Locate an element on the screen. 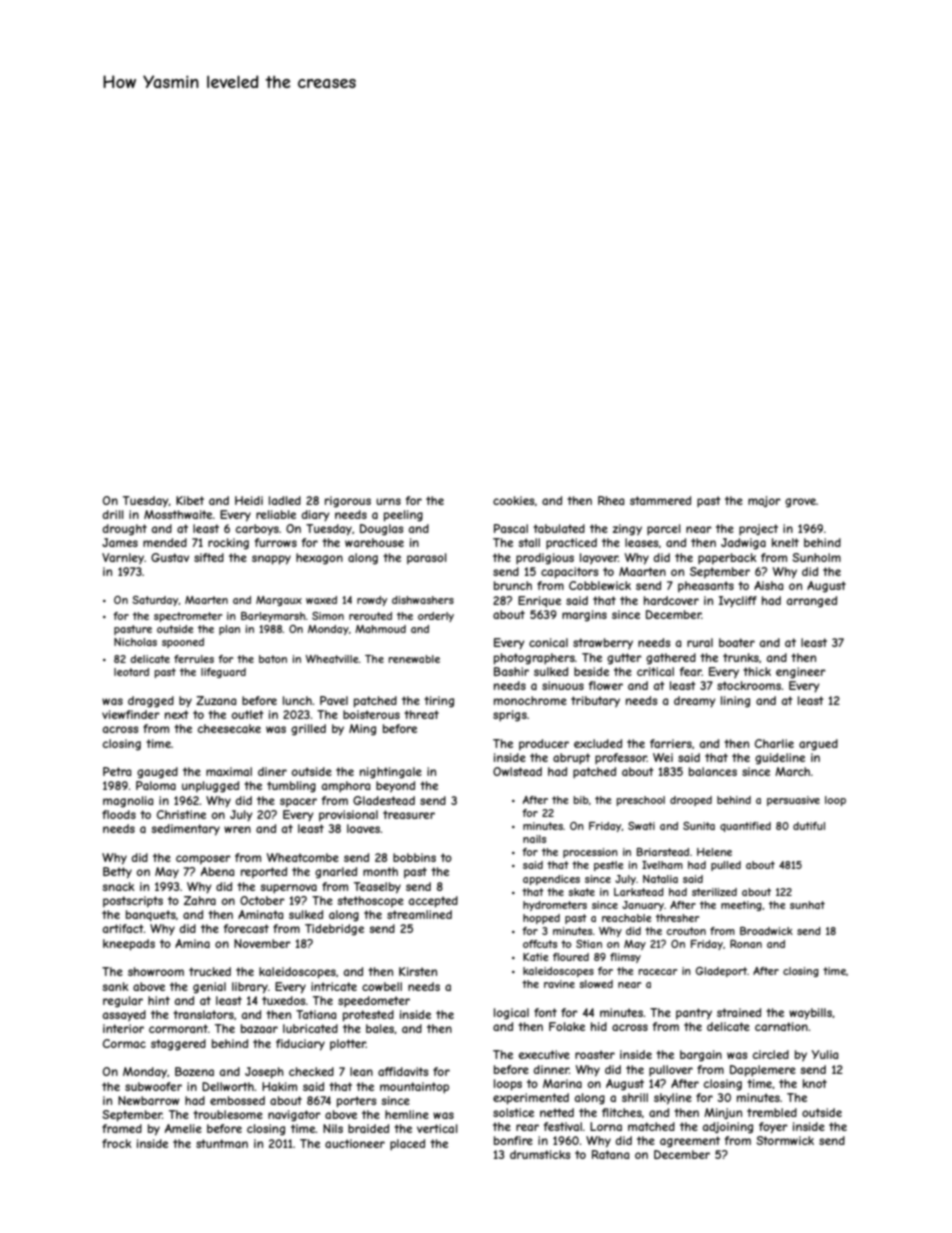 The width and height of the screenshot is (952, 1233). dishwashers is located at coordinates (423, 600).
